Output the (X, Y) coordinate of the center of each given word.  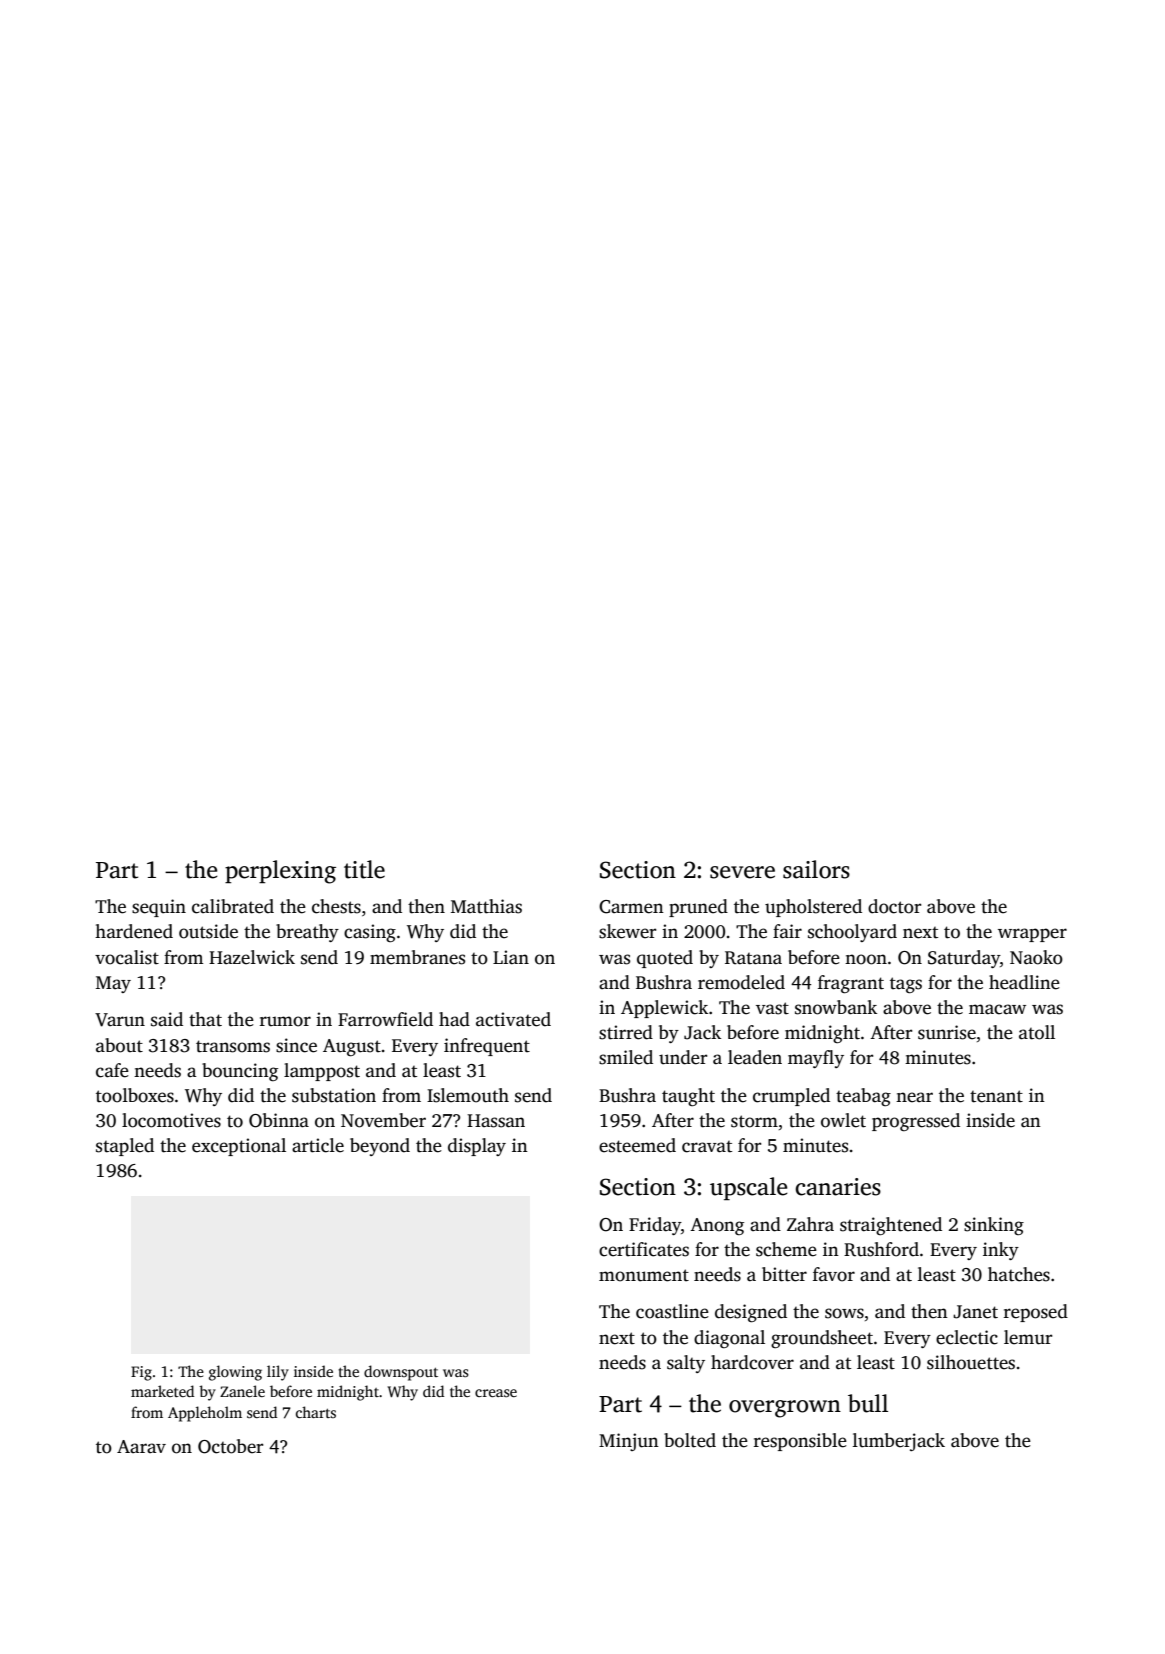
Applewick (664, 1009)
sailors (816, 869)
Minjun (629, 1442)
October (230, 1446)
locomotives (171, 1120)
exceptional (239, 1147)
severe (742, 872)
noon (866, 959)
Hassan (496, 1121)
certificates (644, 1249)
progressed (916, 1122)
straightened (891, 1226)
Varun (120, 1020)
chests (336, 906)
